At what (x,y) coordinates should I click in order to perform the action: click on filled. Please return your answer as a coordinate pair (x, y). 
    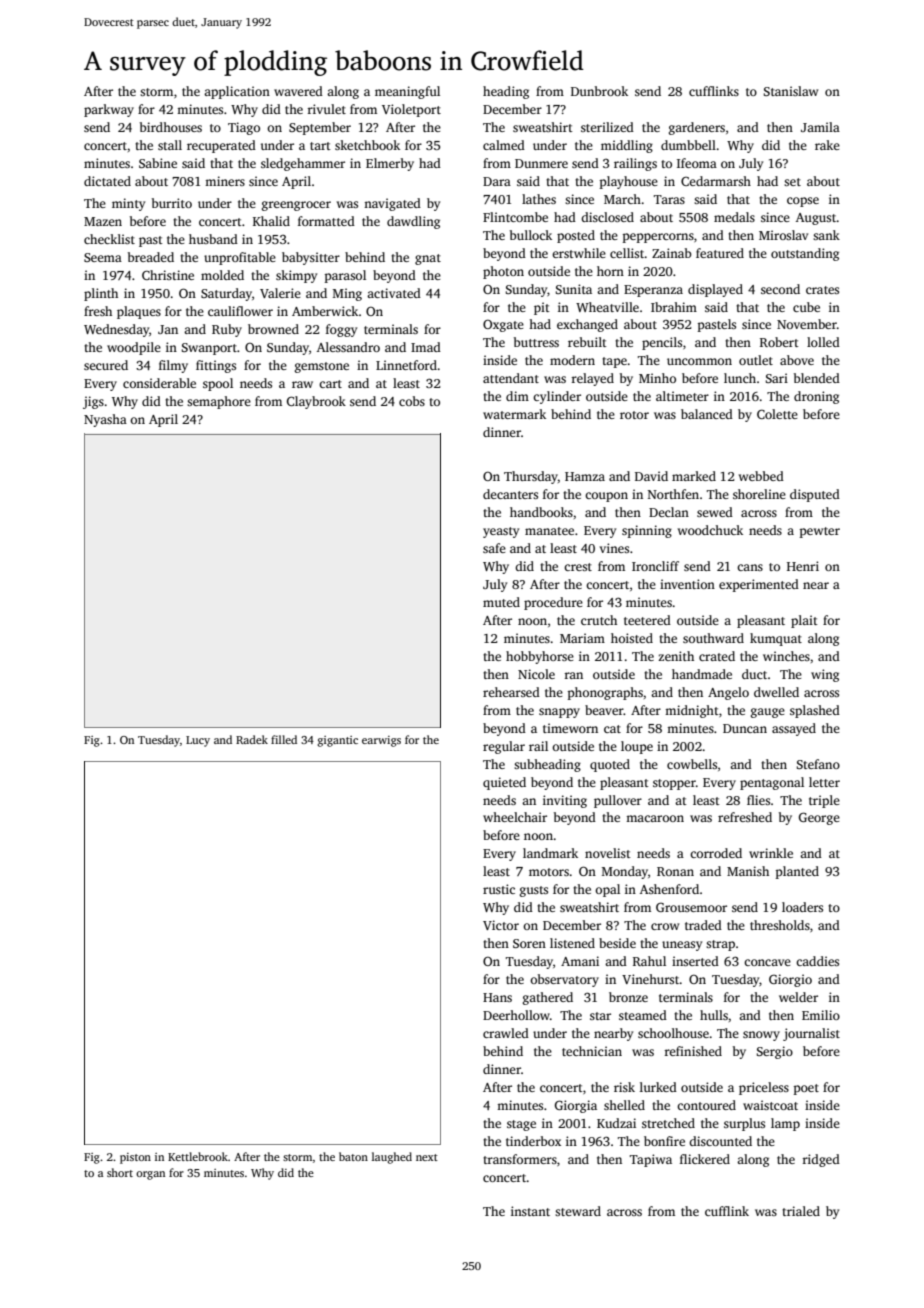
    Looking at the image, I should click on (284, 739).
